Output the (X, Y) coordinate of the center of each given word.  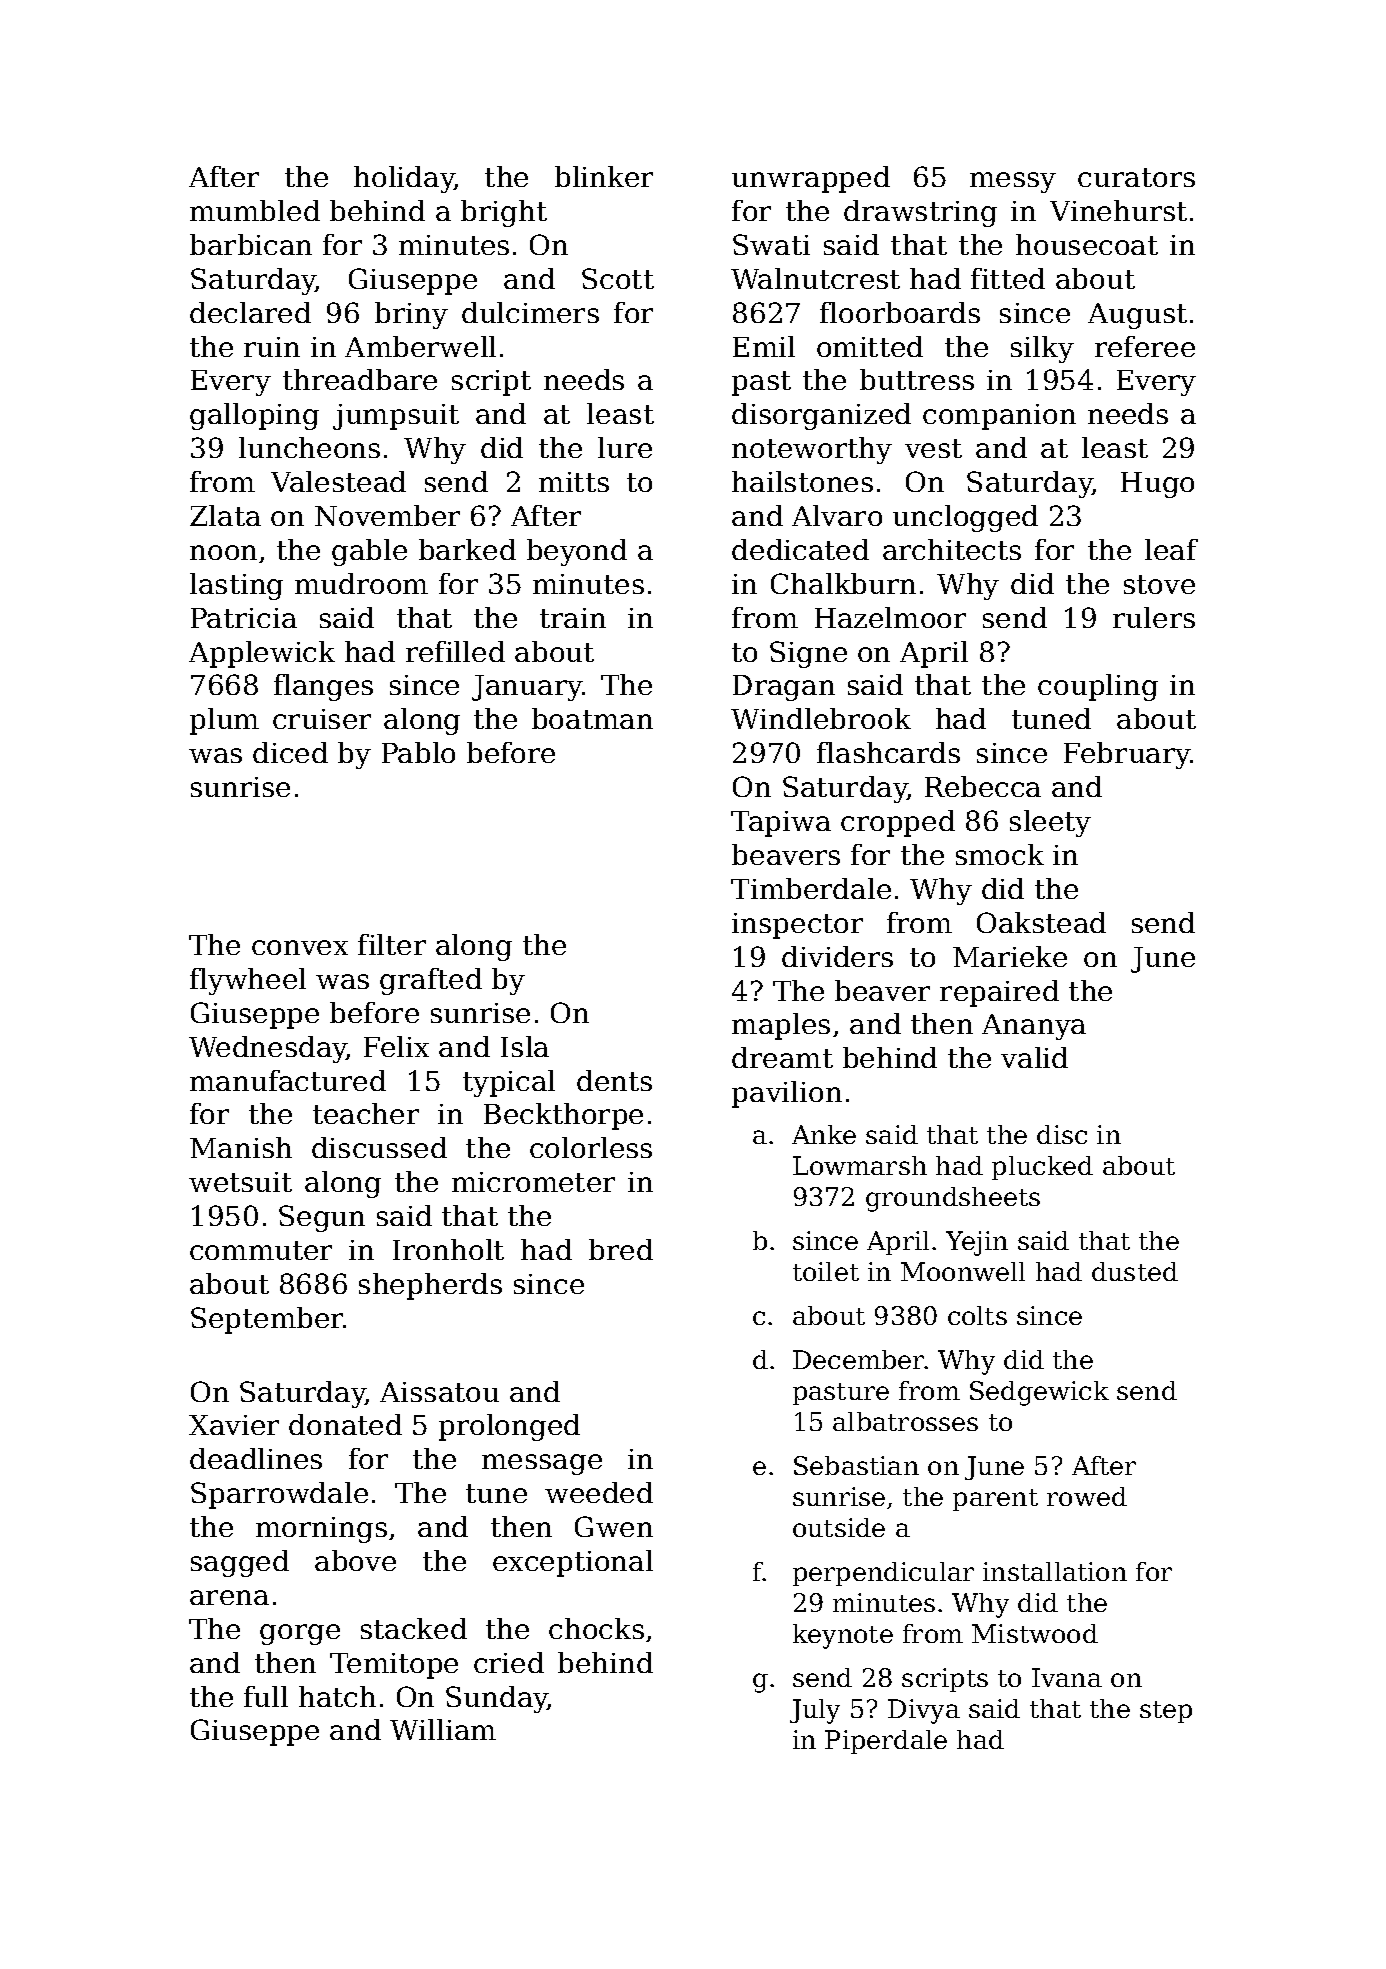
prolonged (509, 1427)
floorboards (900, 312)
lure (625, 447)
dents (614, 1080)
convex (300, 947)
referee (1145, 346)
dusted (1135, 1271)
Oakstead (1041, 922)
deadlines (256, 1458)
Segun (322, 1218)
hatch (337, 1696)
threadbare (360, 379)
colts (977, 1315)
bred (621, 1249)
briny (411, 315)
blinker (604, 176)
